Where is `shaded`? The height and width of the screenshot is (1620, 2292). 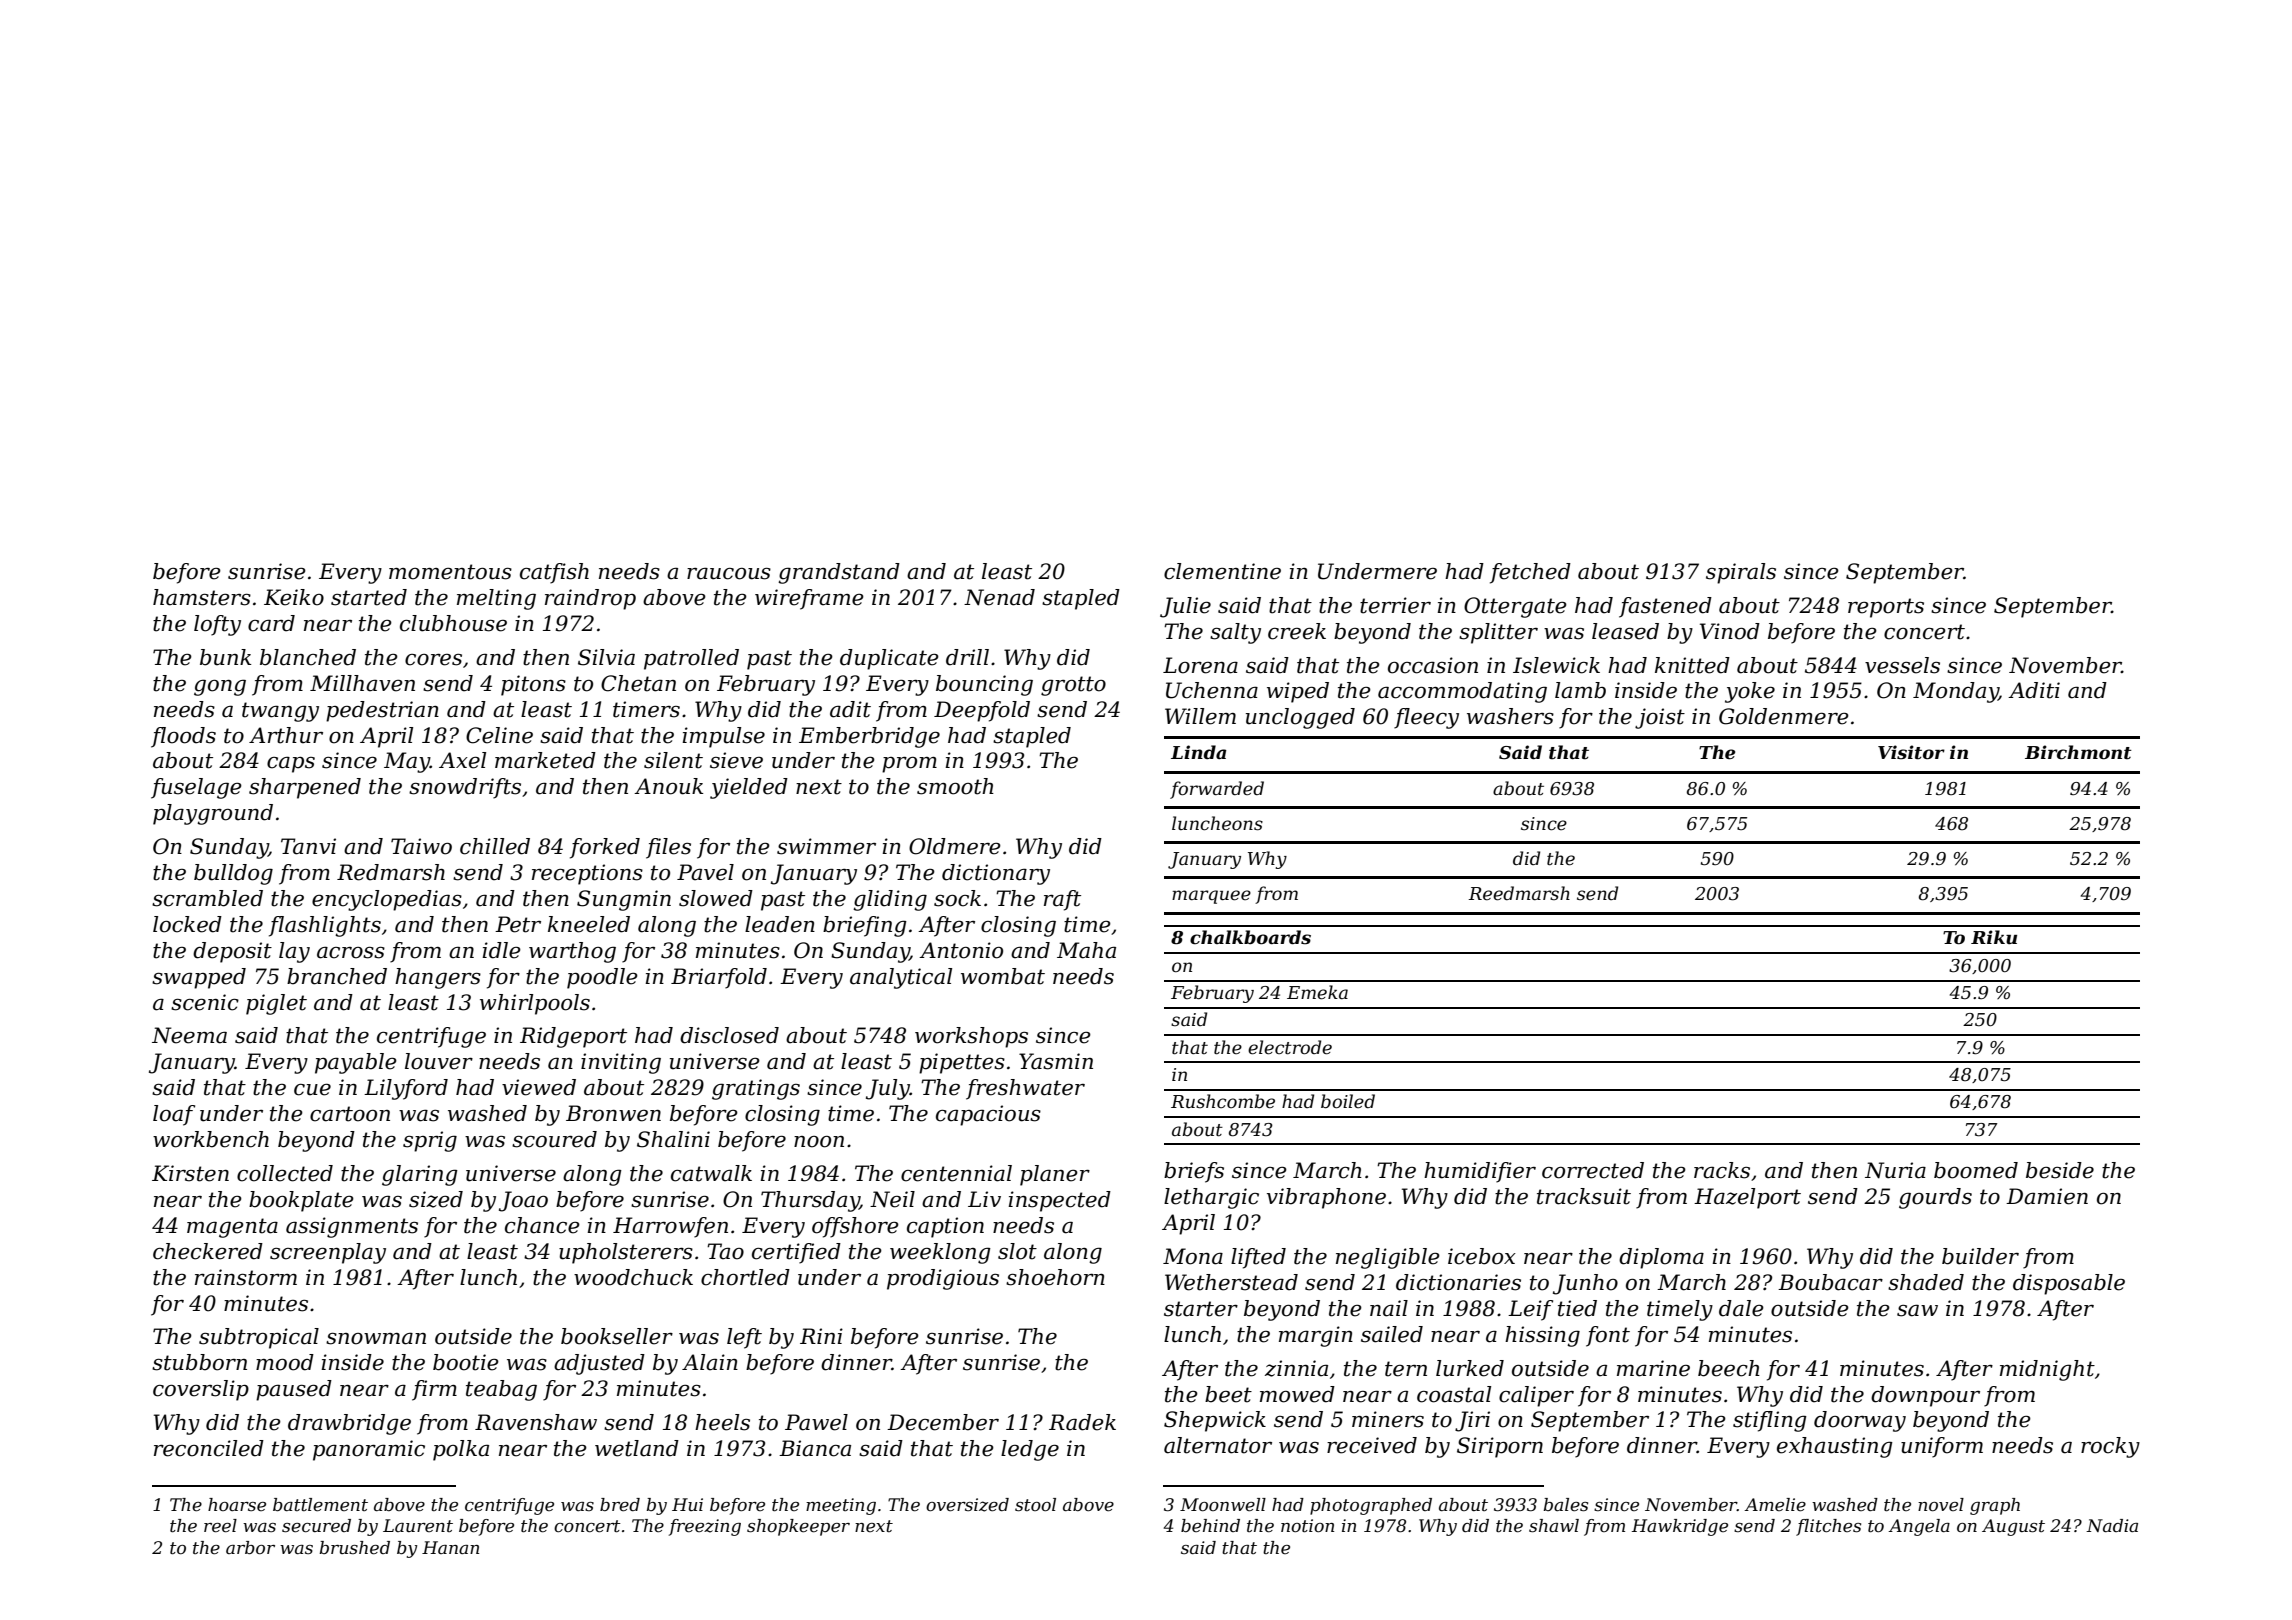
shaded is located at coordinates (1926, 1282).
